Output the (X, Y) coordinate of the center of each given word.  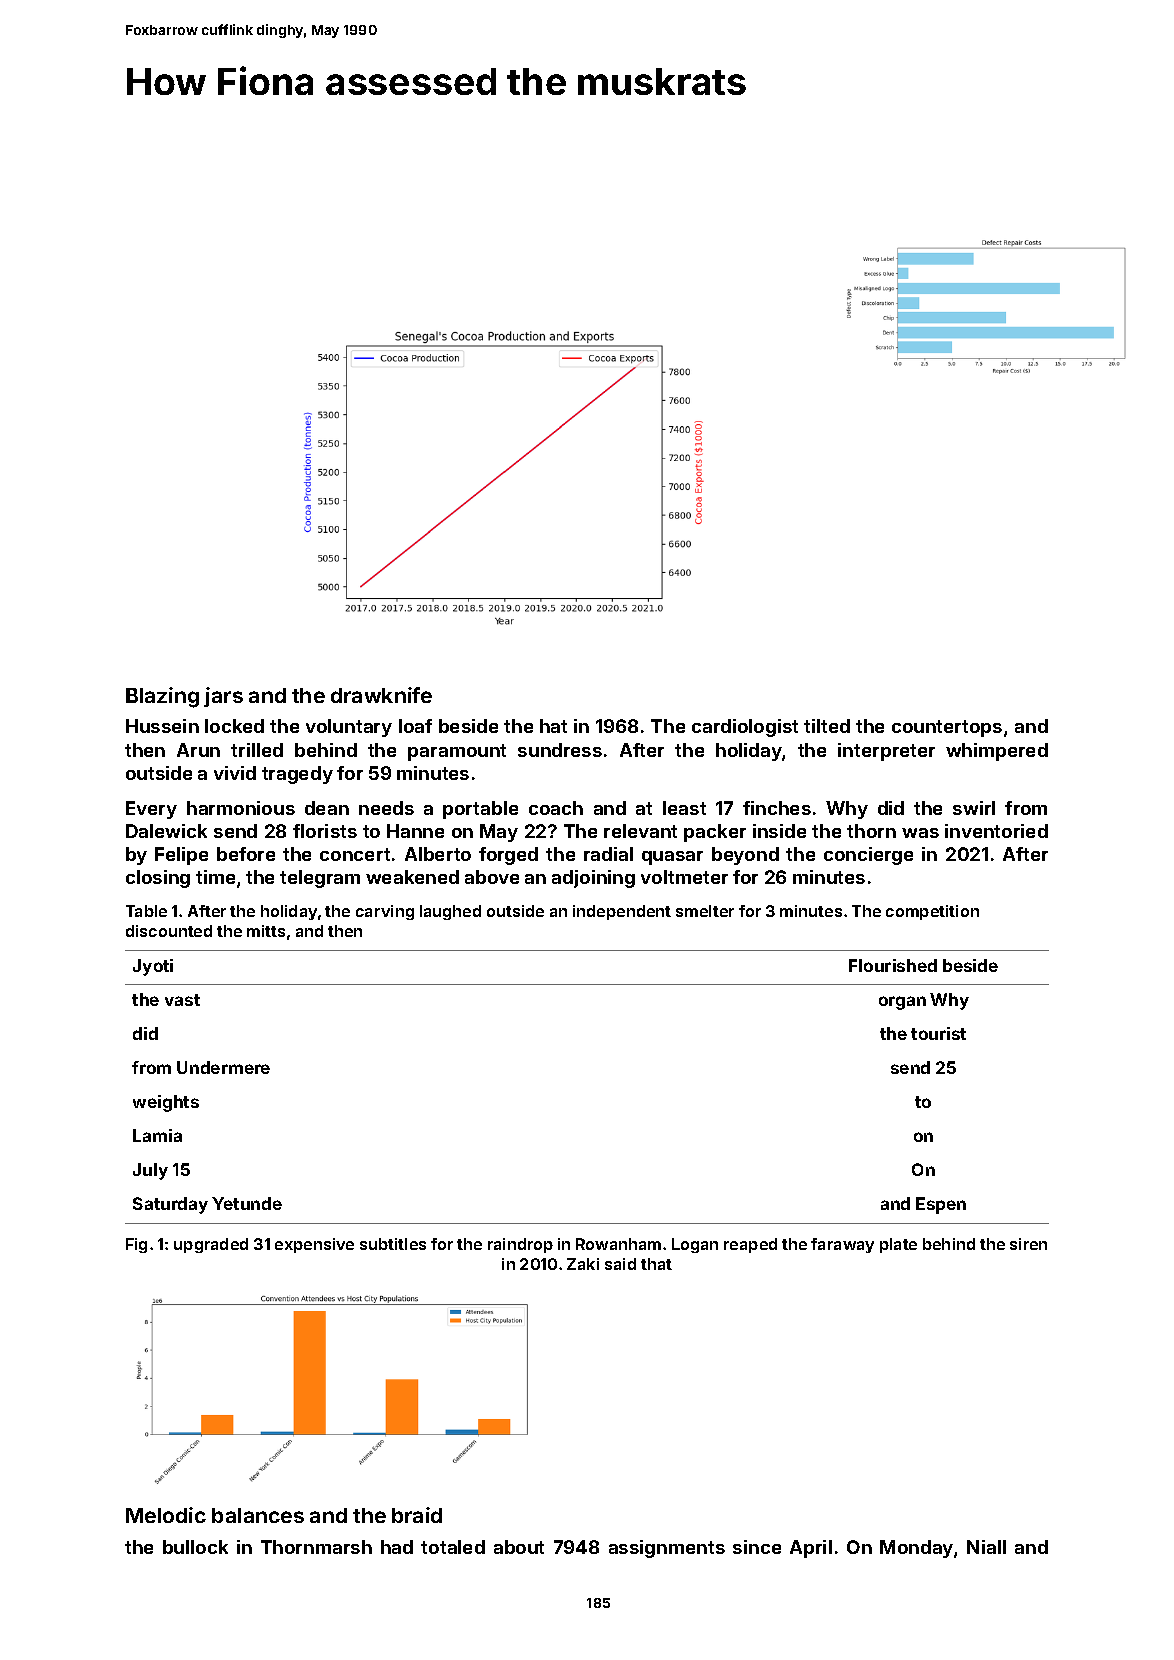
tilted (827, 726)
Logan (695, 1245)
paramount (457, 752)
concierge (868, 856)
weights (166, 1103)
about (519, 1547)
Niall (986, 1547)
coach (556, 808)
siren (1028, 1244)
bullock (195, 1547)
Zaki (583, 1264)
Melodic (166, 1515)
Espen (941, 1205)
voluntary (349, 728)
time (215, 877)
